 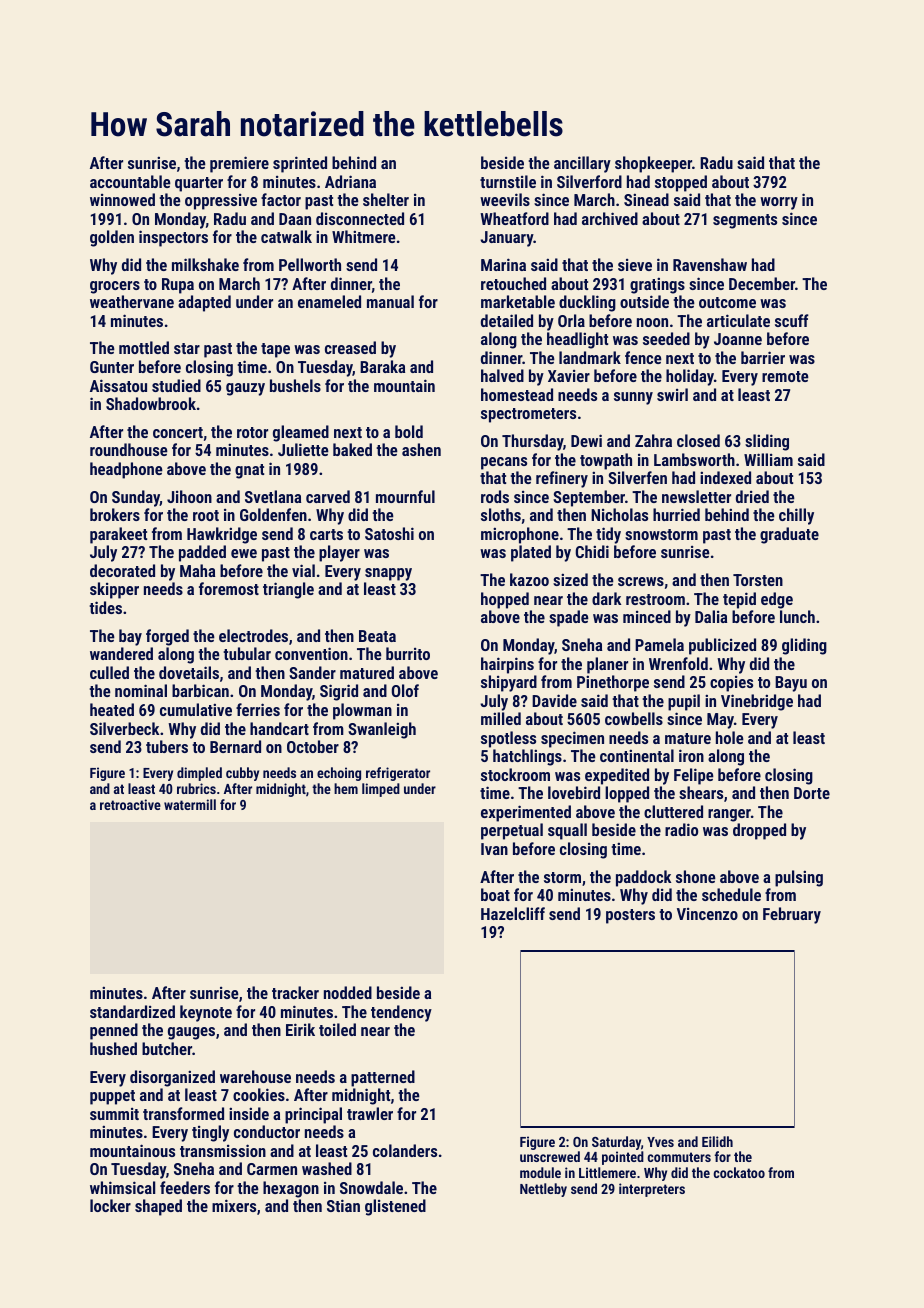 I want to click on sprinted, so click(x=300, y=164).
